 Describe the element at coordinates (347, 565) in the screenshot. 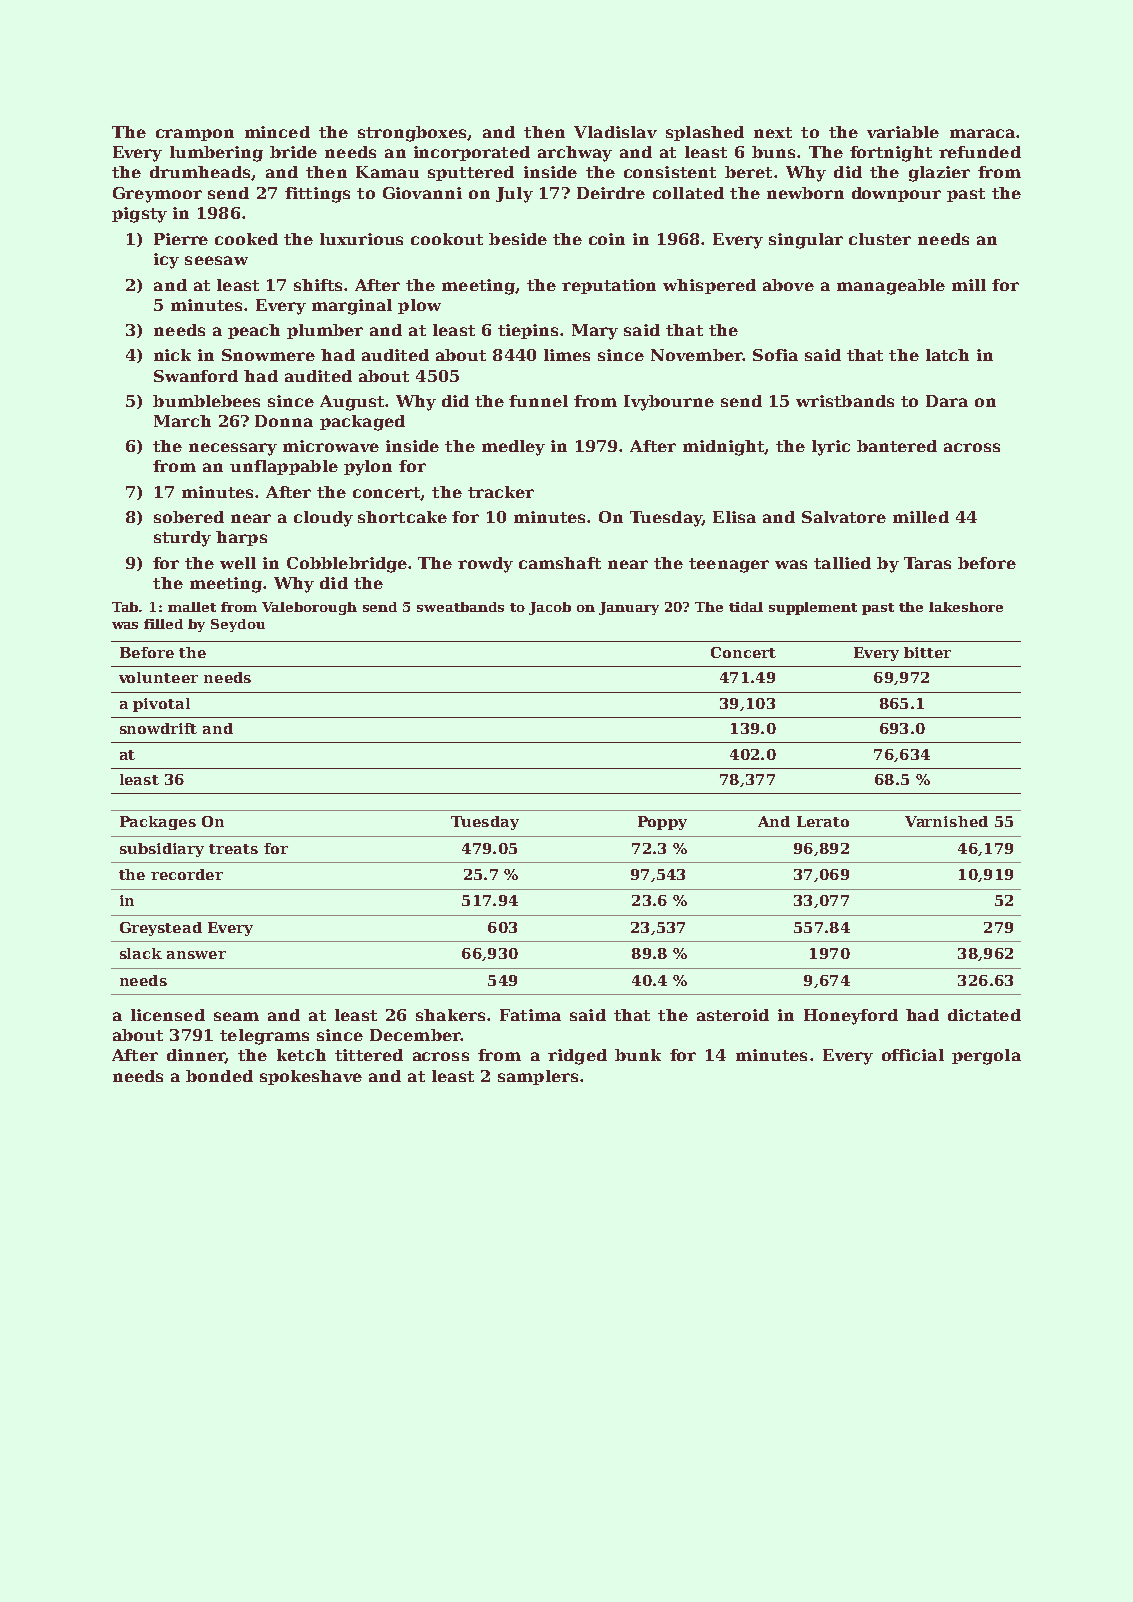

I see `Cobblebridge` at that location.
